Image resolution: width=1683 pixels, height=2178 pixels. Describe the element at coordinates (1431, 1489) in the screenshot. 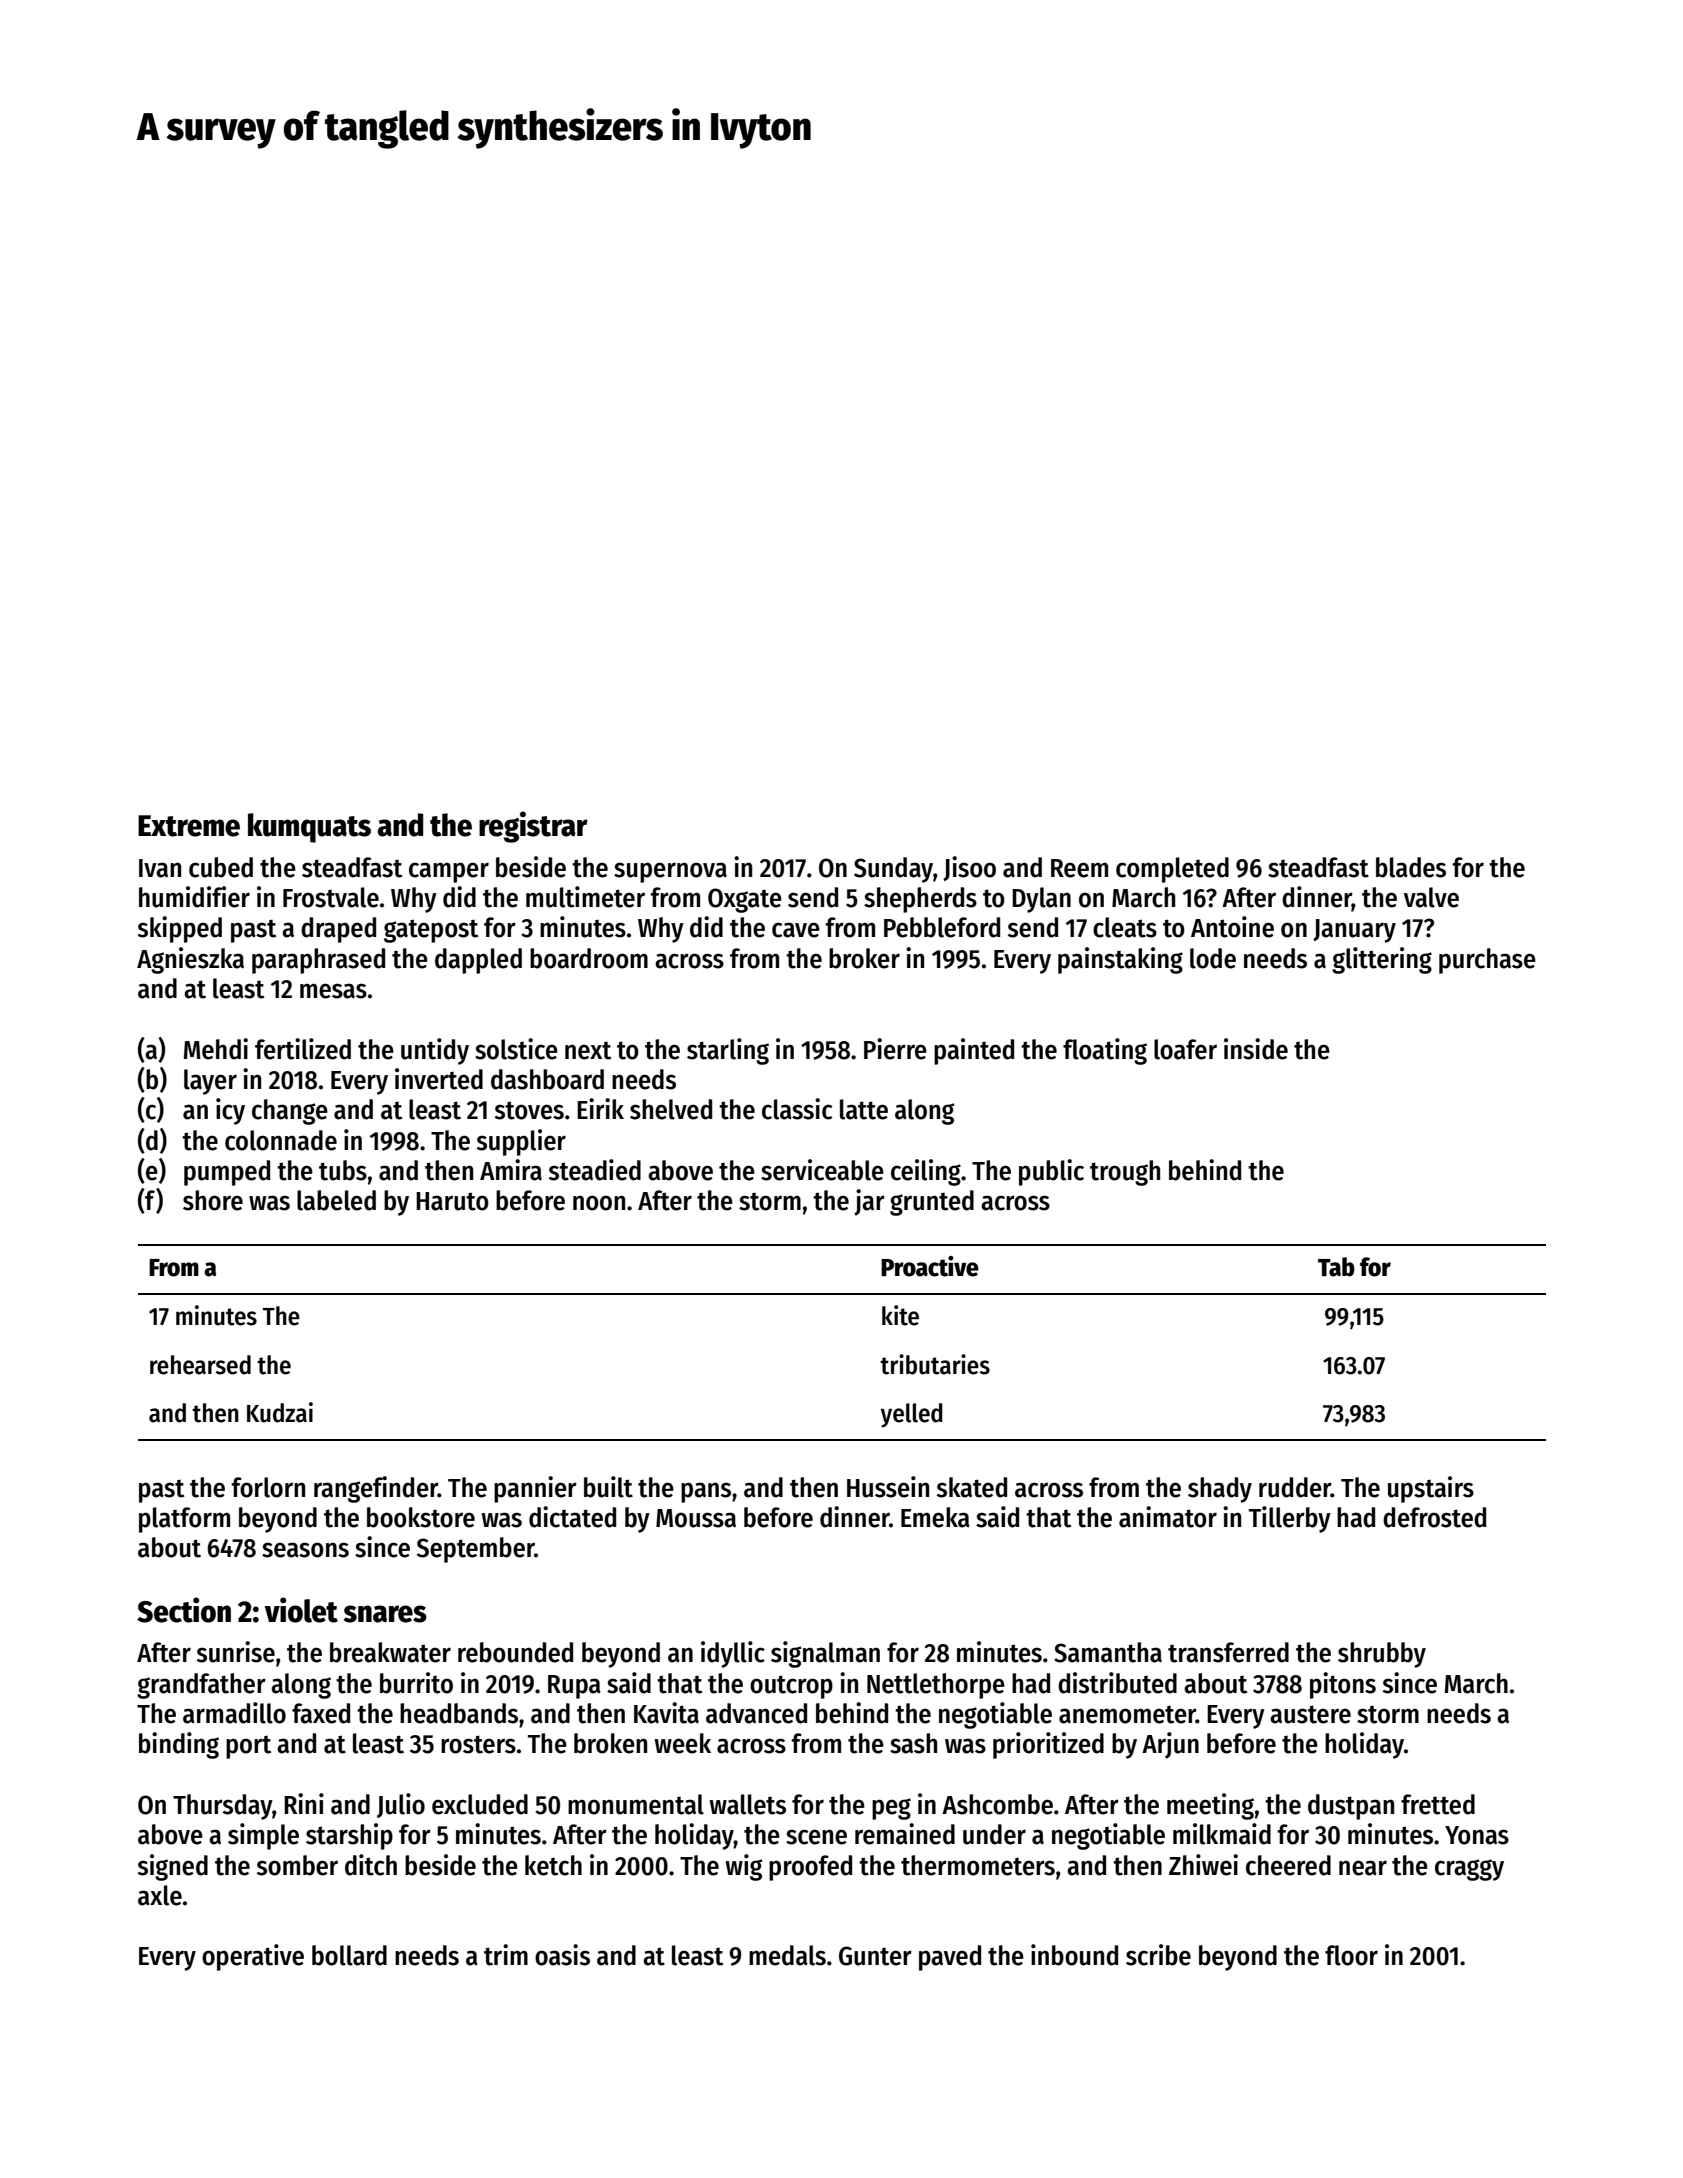

I see `upstairs` at that location.
